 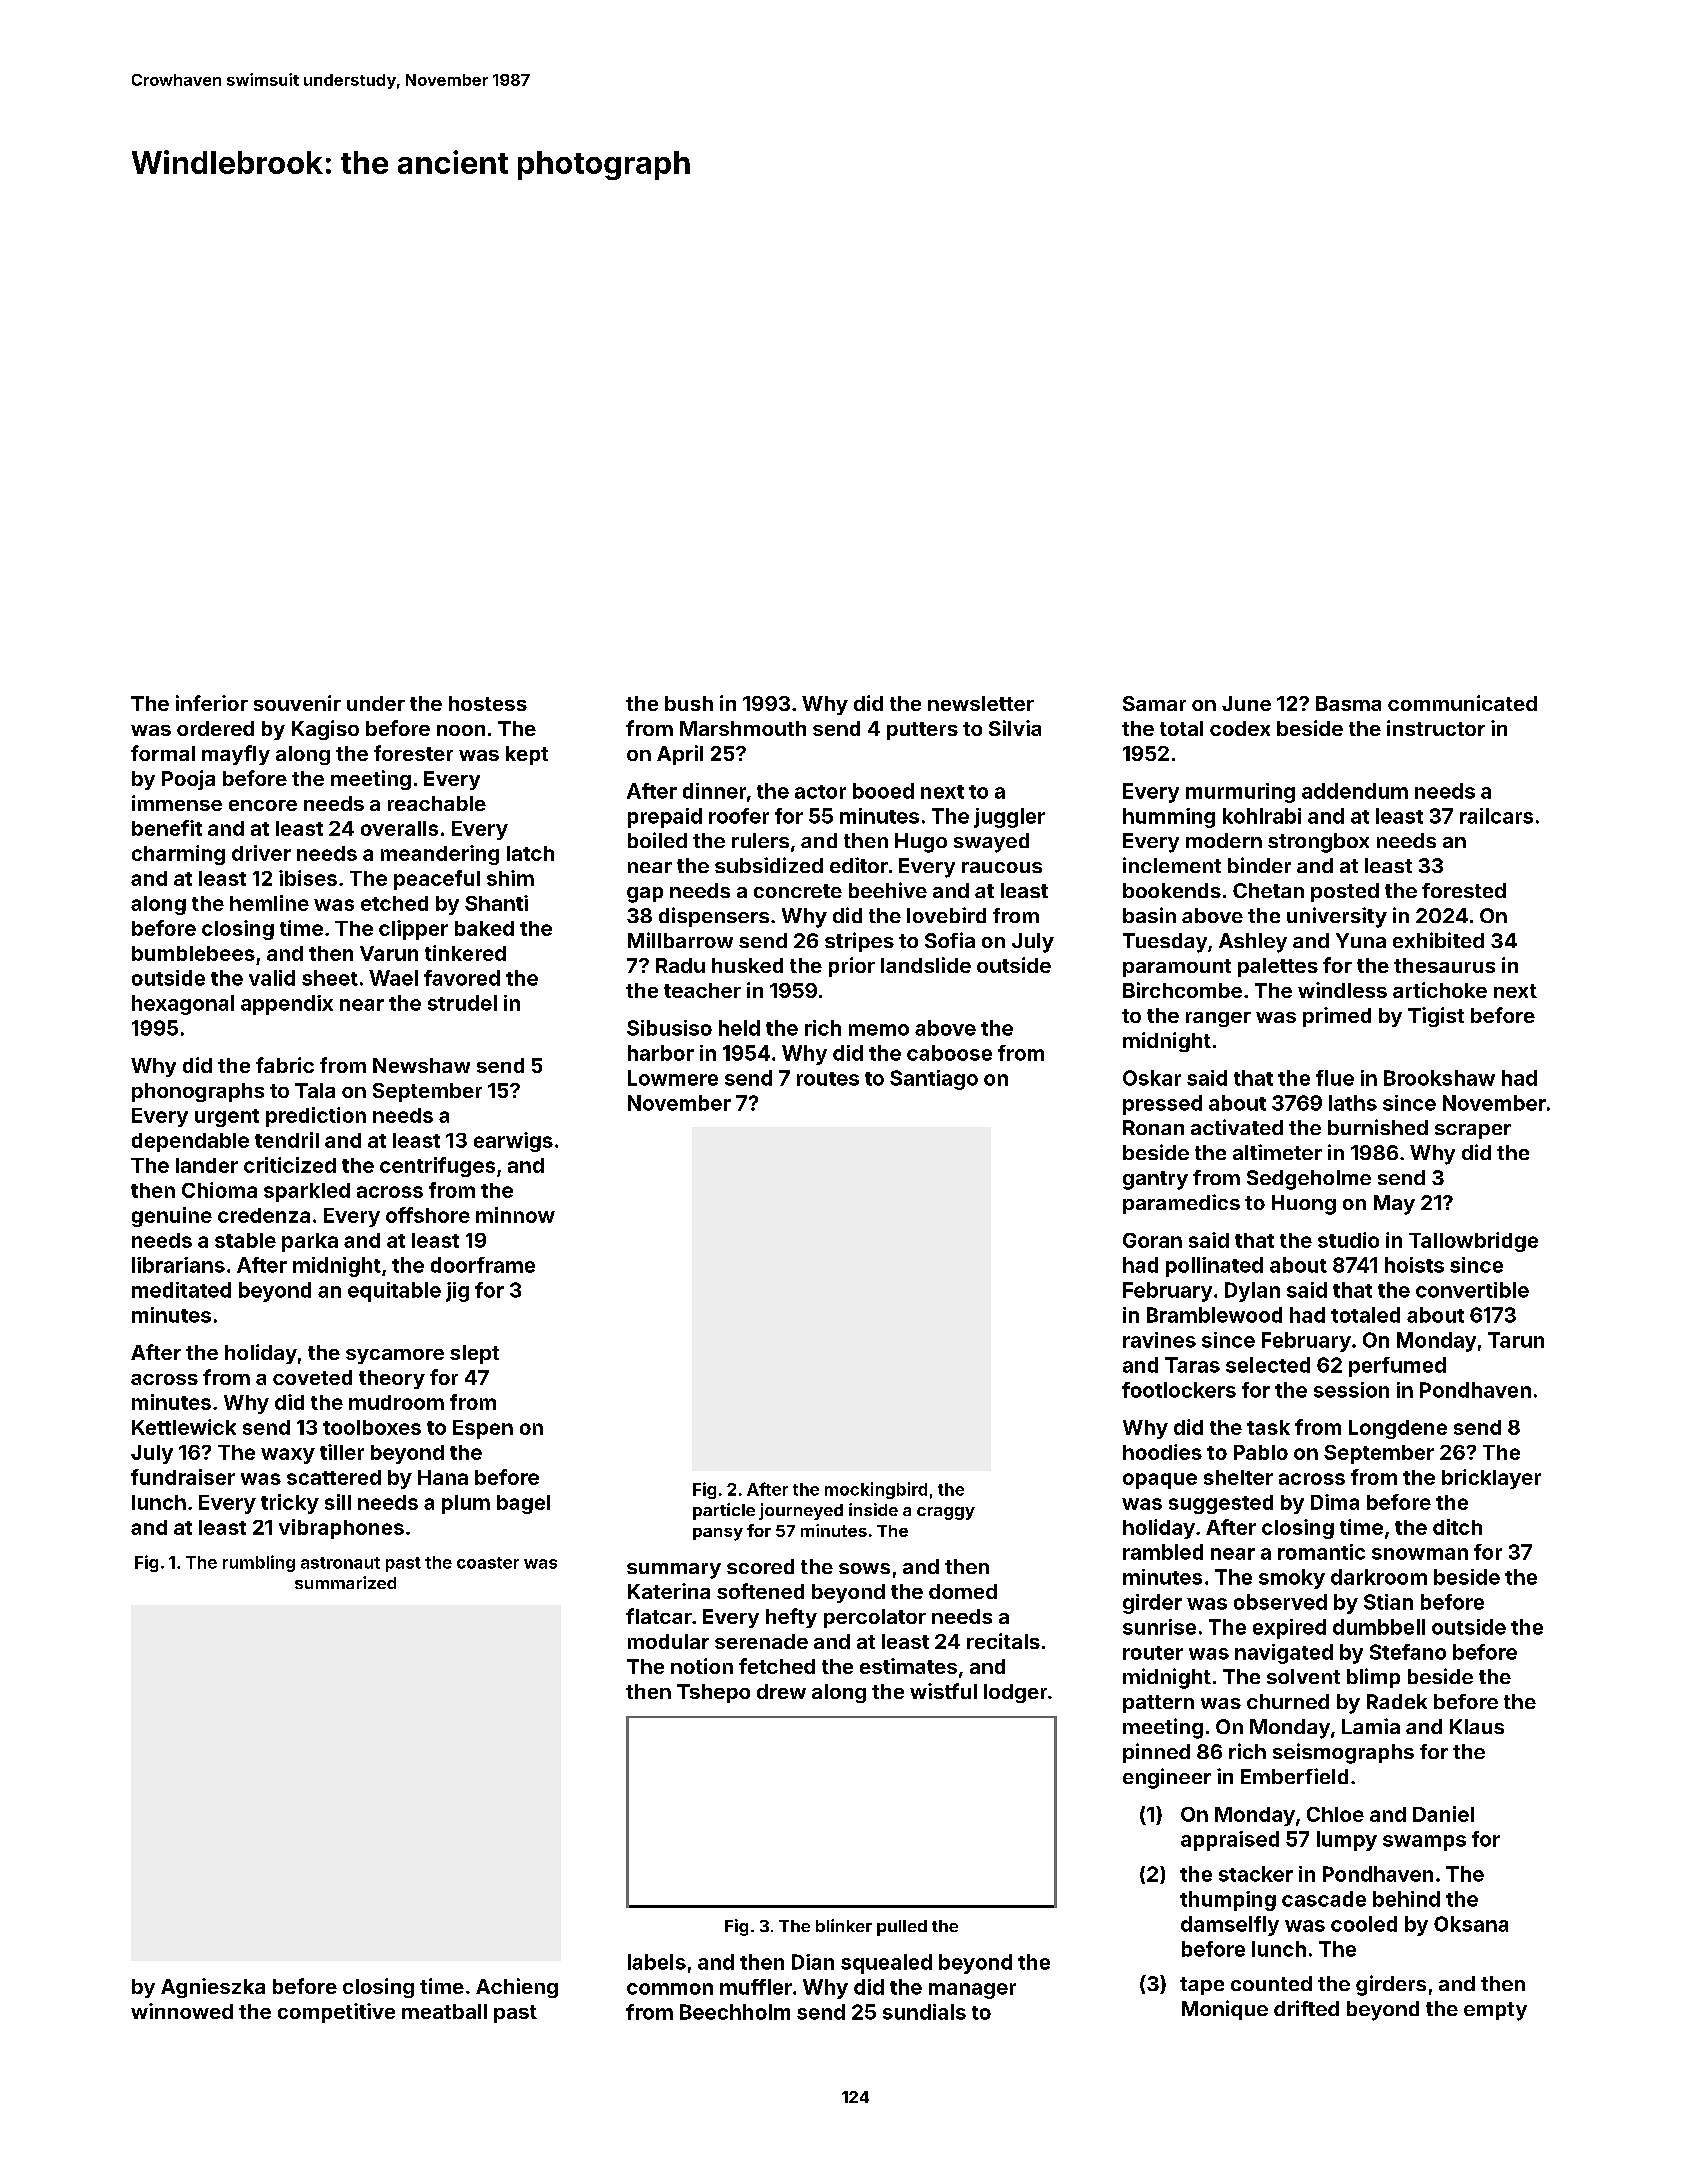 I want to click on rumbling, so click(x=259, y=1563).
